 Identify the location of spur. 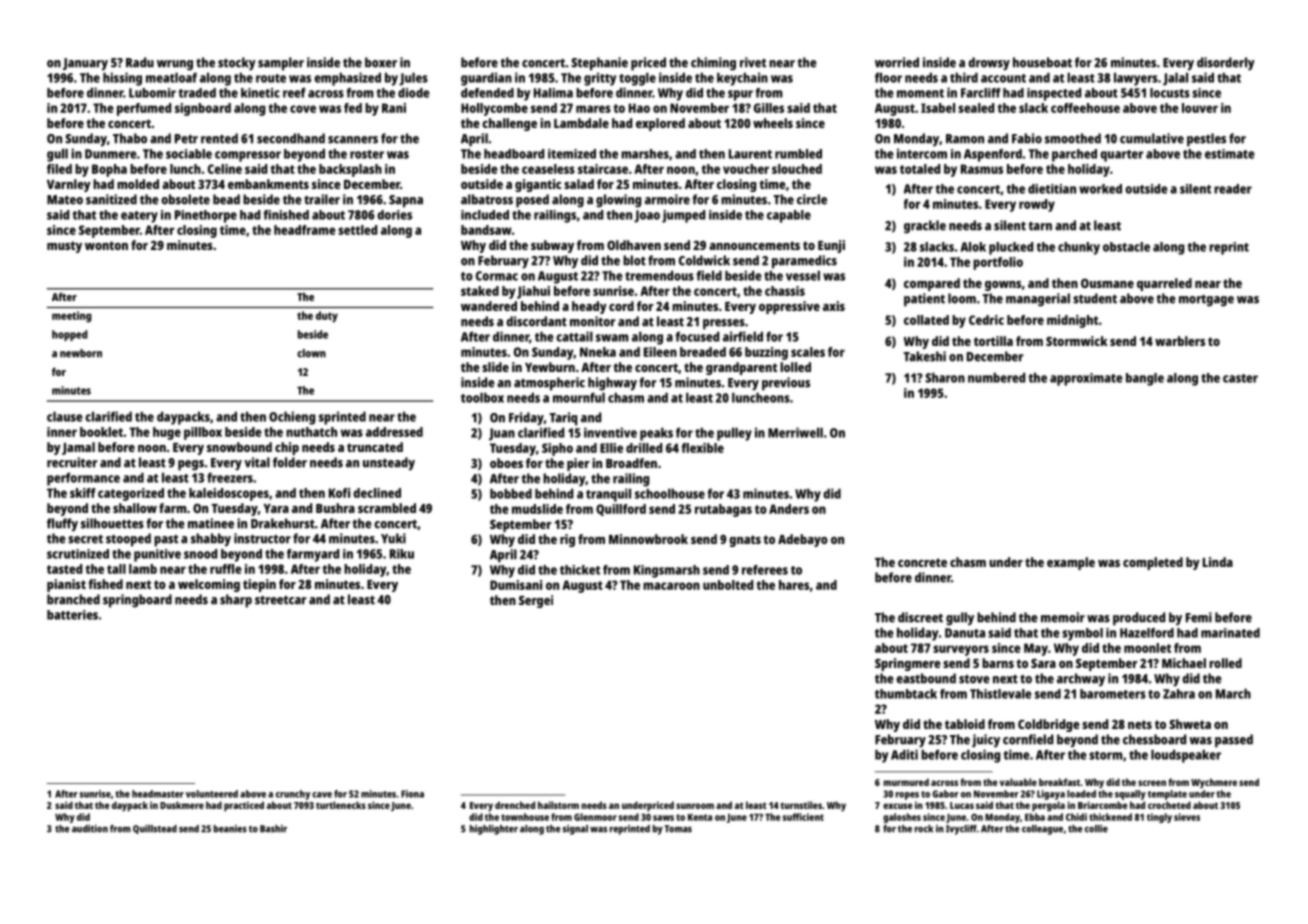
(740, 95).
